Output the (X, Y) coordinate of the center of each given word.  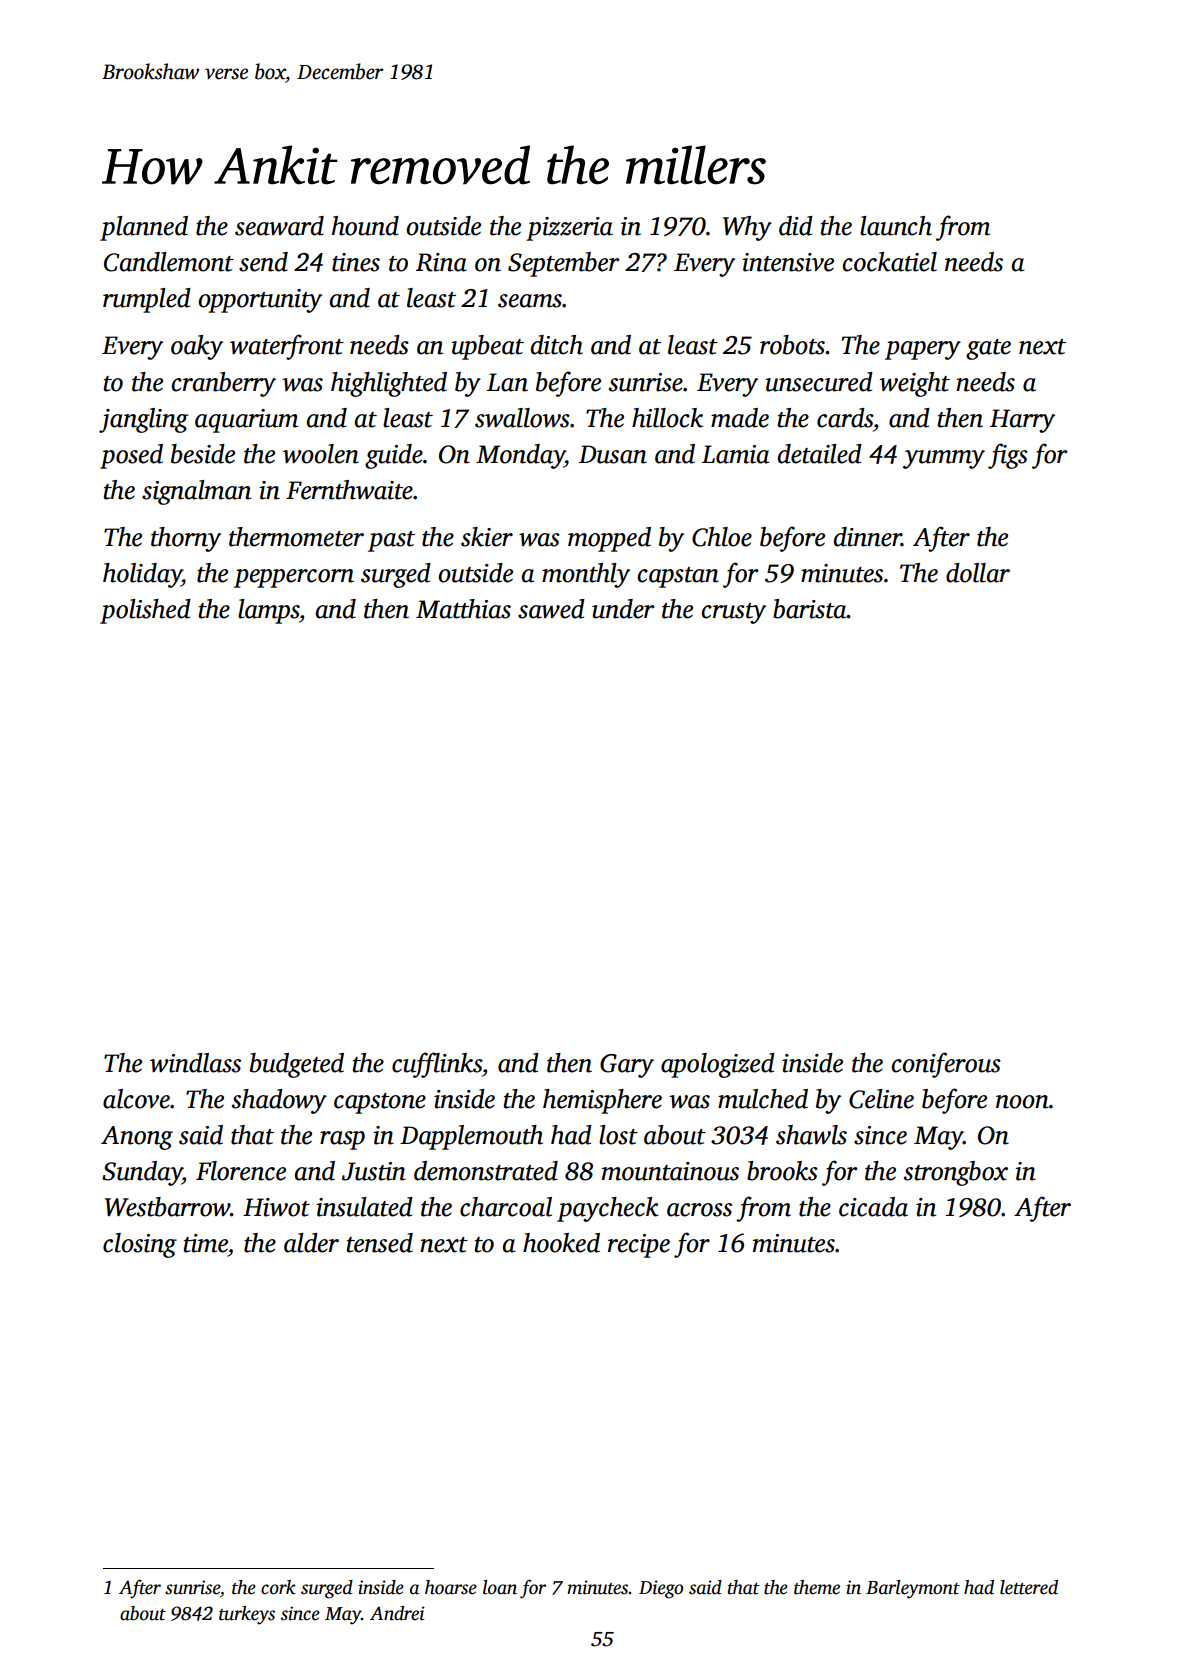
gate (988, 349)
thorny (186, 539)
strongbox (956, 1173)
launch (896, 226)
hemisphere (602, 1101)
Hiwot (276, 1207)
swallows (522, 418)
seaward (279, 226)
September (564, 264)
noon (1022, 1102)
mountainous (670, 1171)
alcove (136, 1099)
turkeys (247, 1615)
